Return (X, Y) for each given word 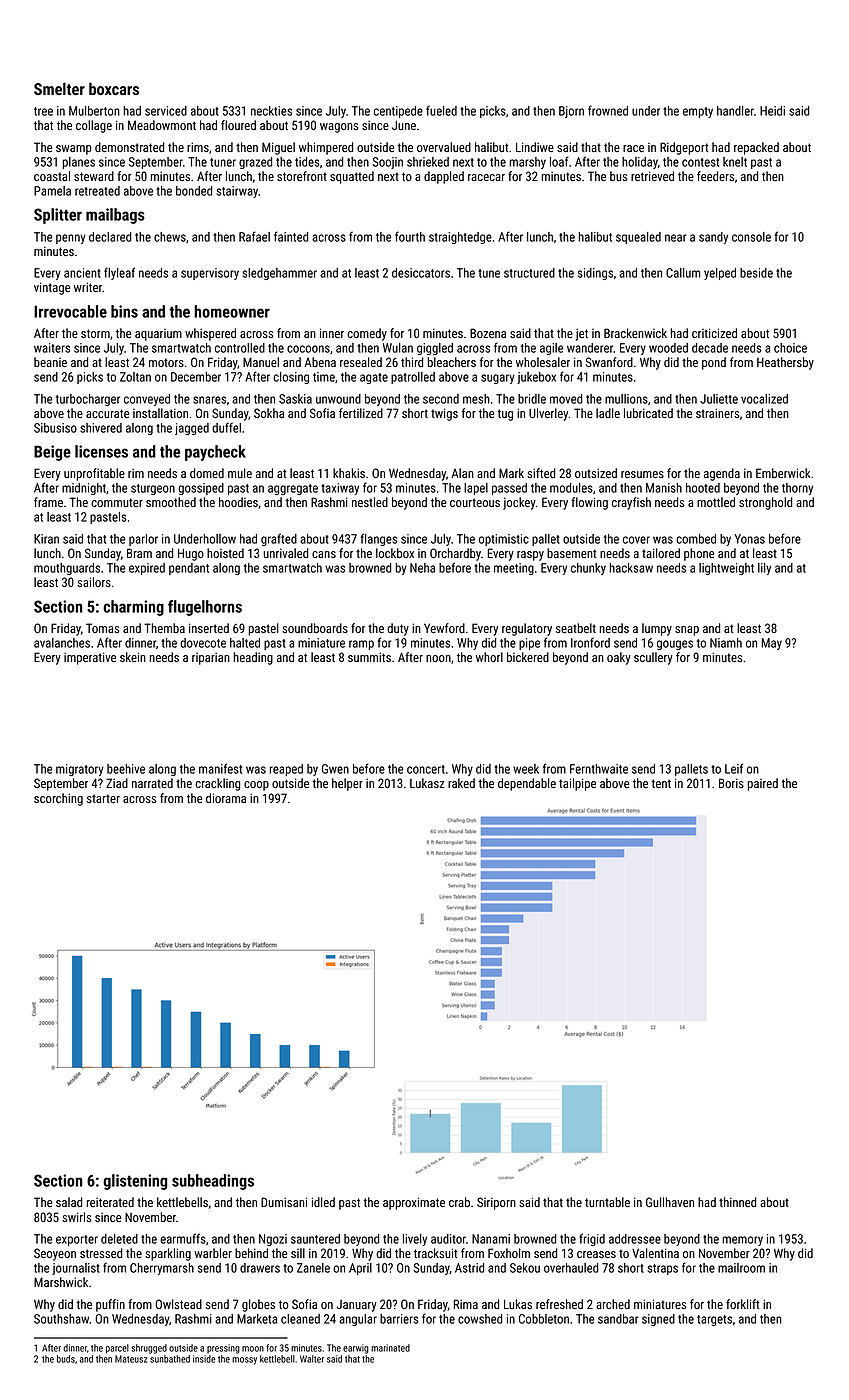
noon (438, 658)
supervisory (210, 274)
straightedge (460, 238)
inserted (209, 628)
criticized (714, 333)
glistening (135, 1182)
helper (347, 784)
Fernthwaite (599, 769)
